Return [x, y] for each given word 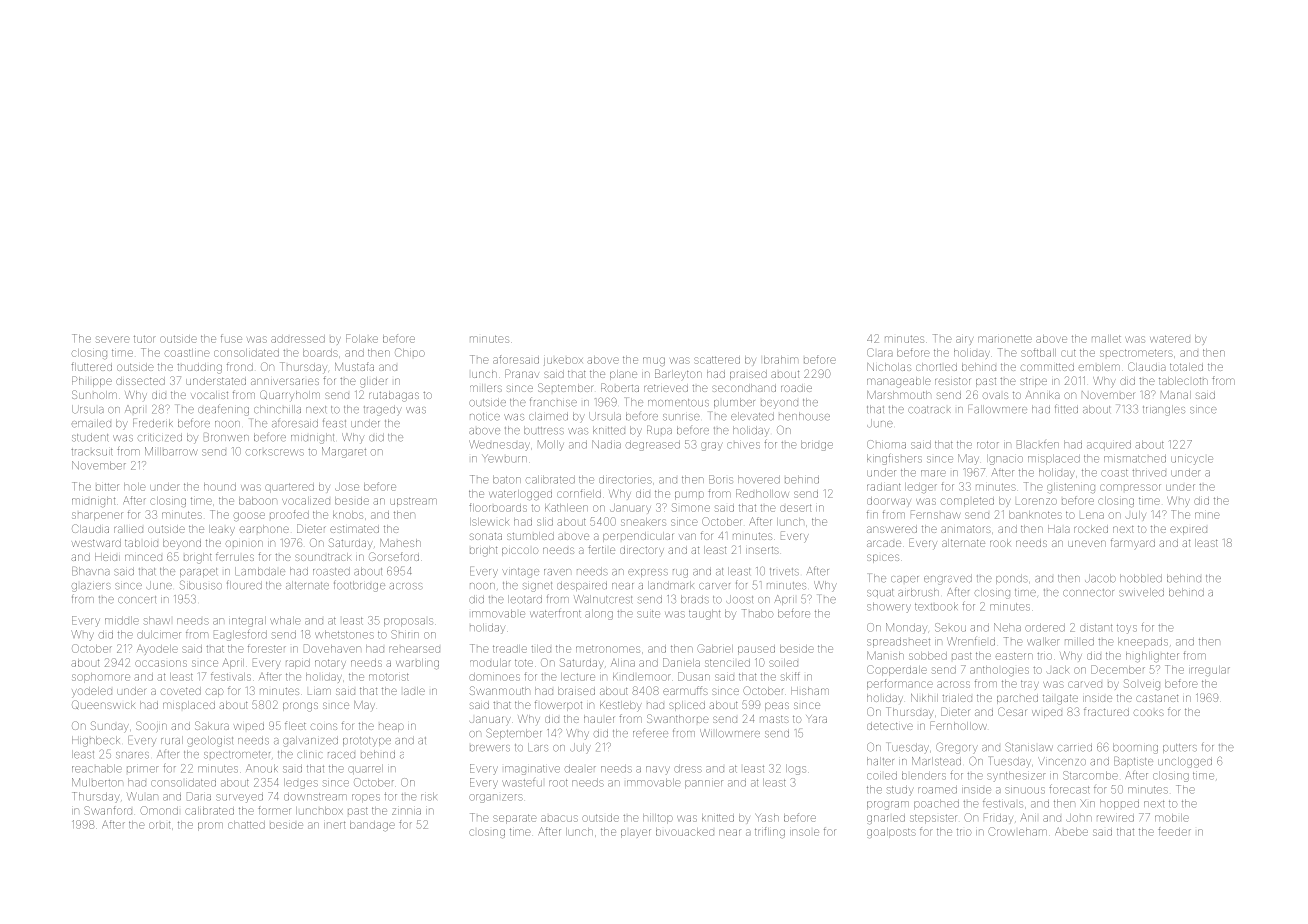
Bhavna [91, 571]
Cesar [1012, 711]
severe [113, 339]
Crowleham [1017, 831]
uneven [1087, 543]
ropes [366, 798]
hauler [599, 719]
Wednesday [499, 445]
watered [1170, 339]
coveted [181, 691]
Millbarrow [171, 451]
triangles [1164, 410]
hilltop [658, 819]
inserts [762, 550]
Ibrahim [780, 360]
